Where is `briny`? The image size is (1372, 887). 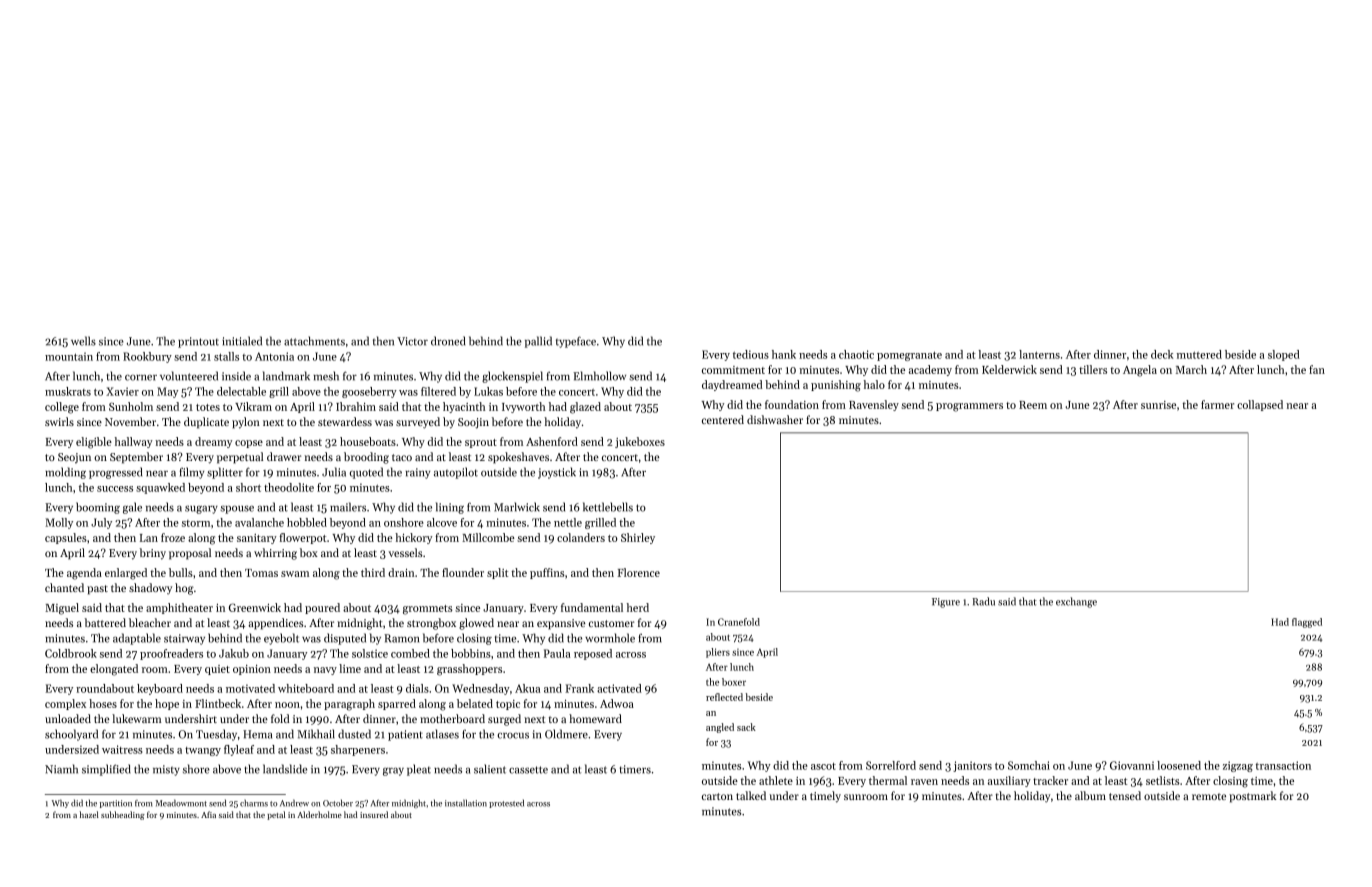
briny is located at coordinates (153, 554).
